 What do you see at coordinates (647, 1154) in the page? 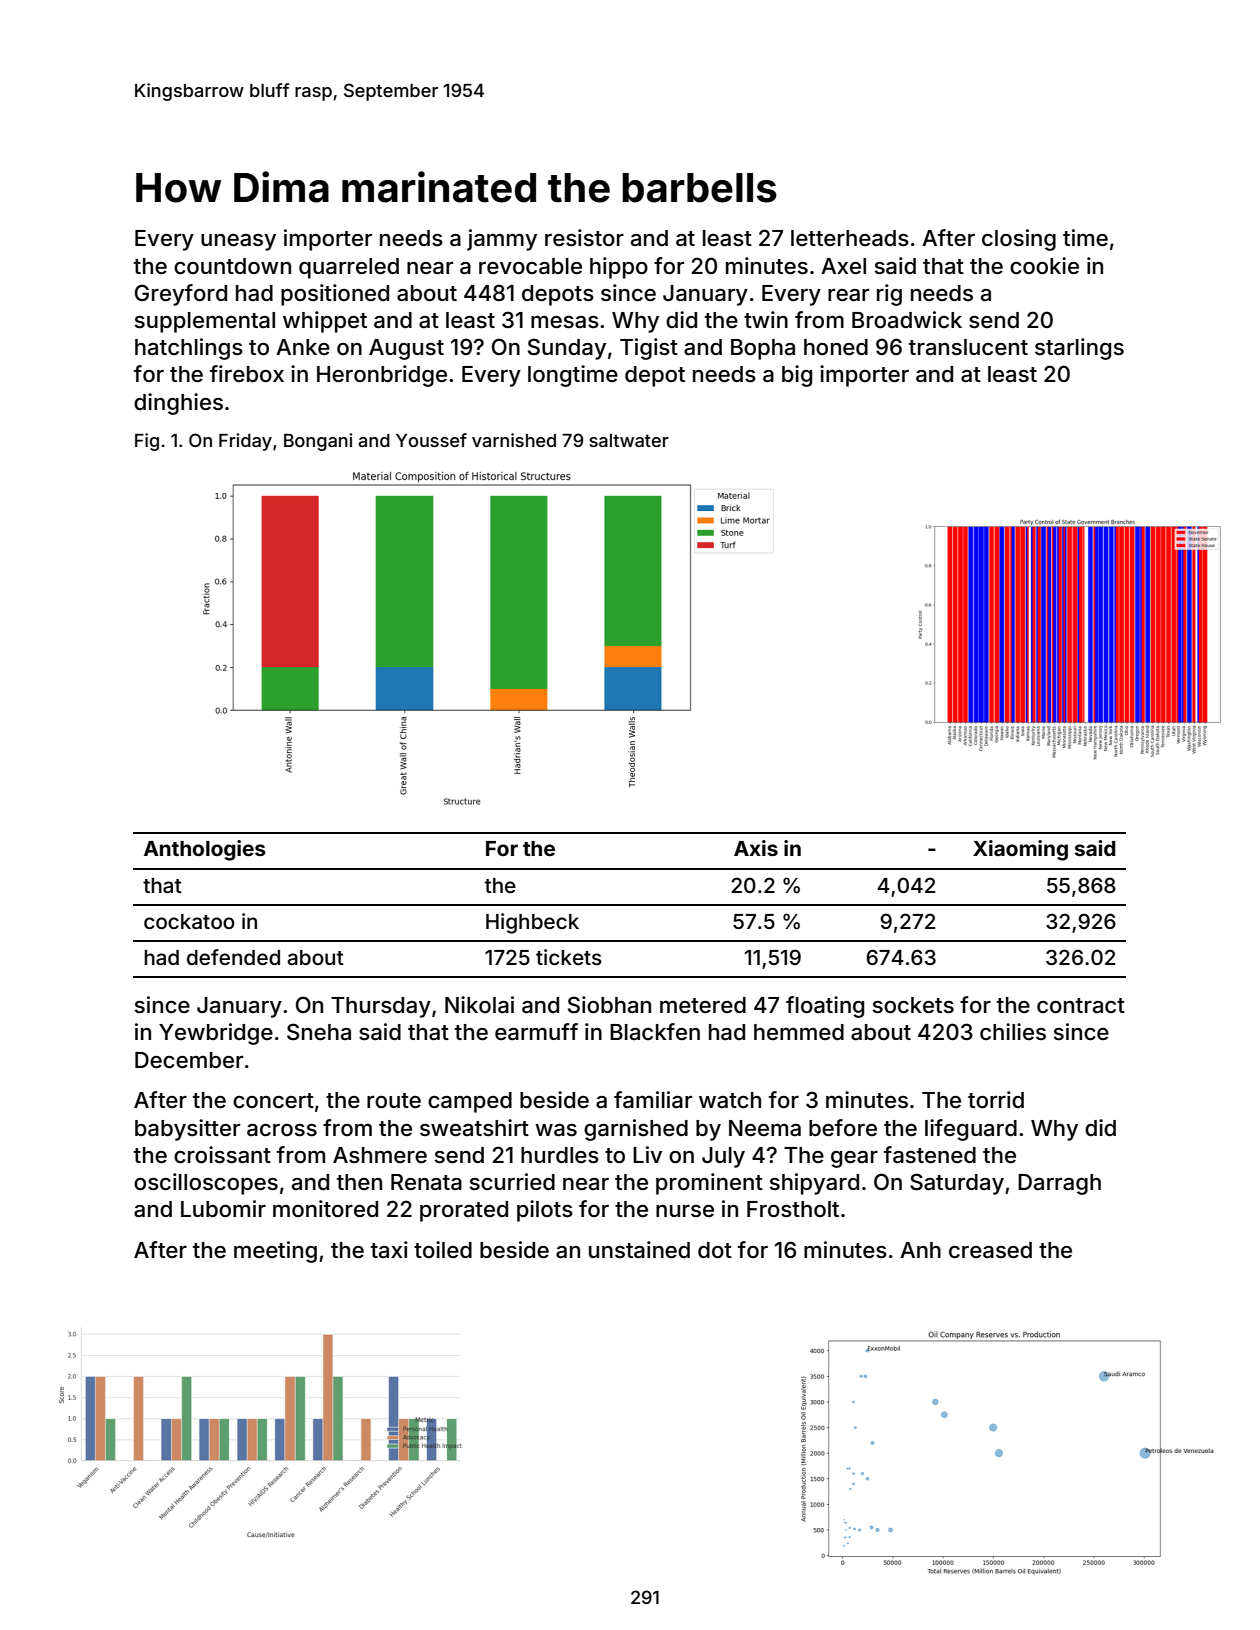
I see `Liv` at bounding box center [647, 1154].
